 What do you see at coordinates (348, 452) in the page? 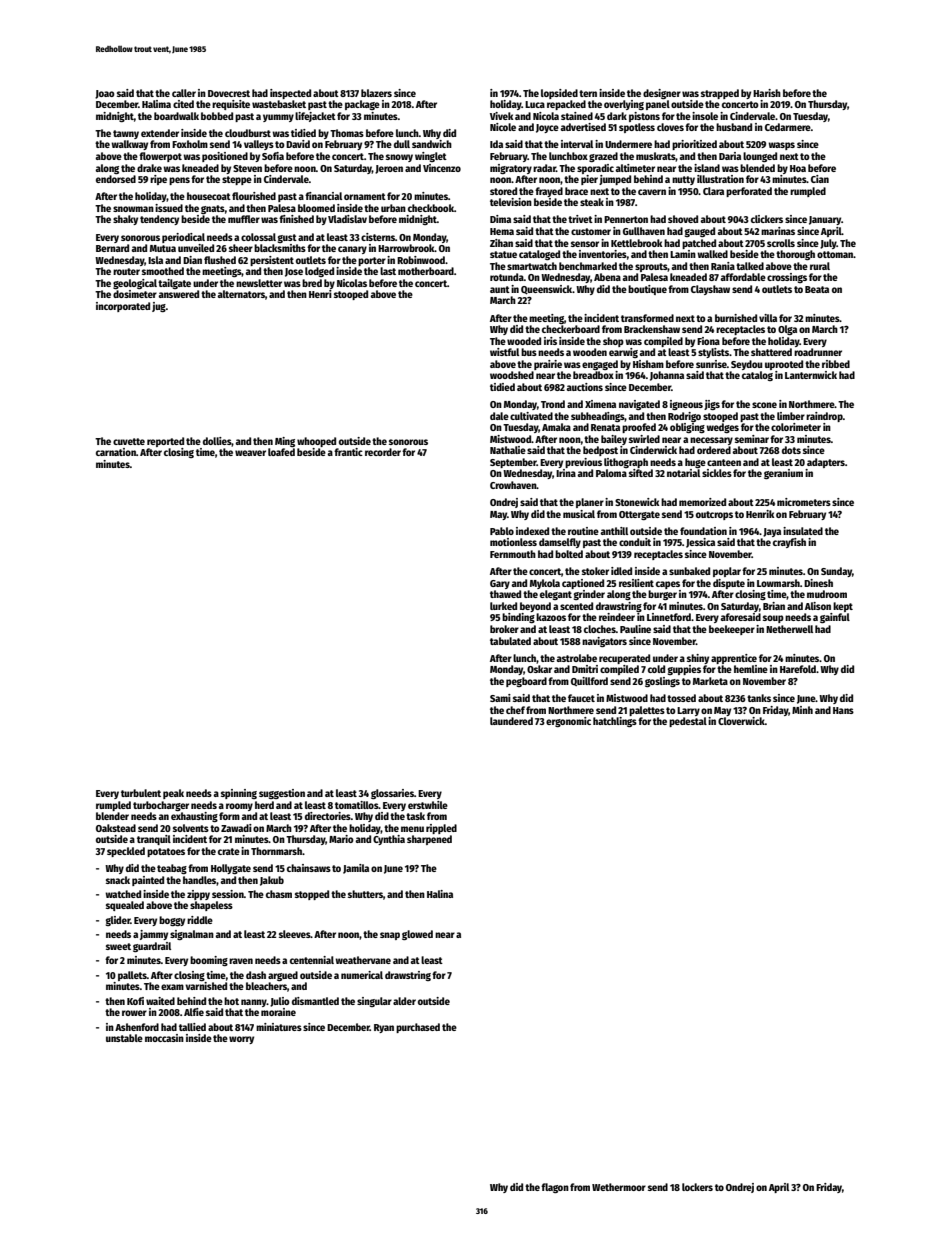
I see `frantic` at bounding box center [348, 452].
